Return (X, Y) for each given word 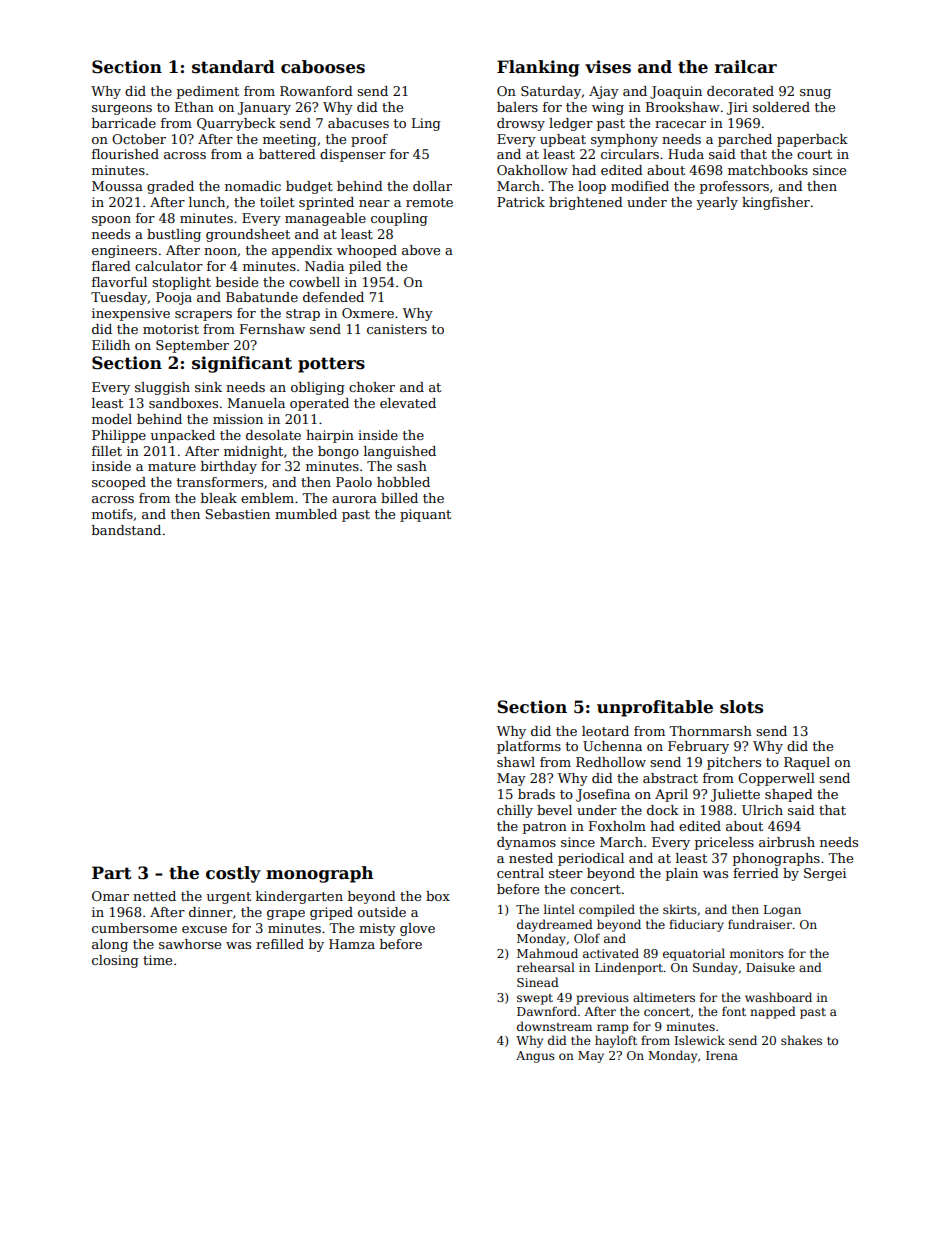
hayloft (616, 1041)
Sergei (825, 874)
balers (517, 107)
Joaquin (676, 92)
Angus (535, 1057)
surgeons (122, 110)
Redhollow (611, 762)
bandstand (126, 530)
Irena (722, 1055)
